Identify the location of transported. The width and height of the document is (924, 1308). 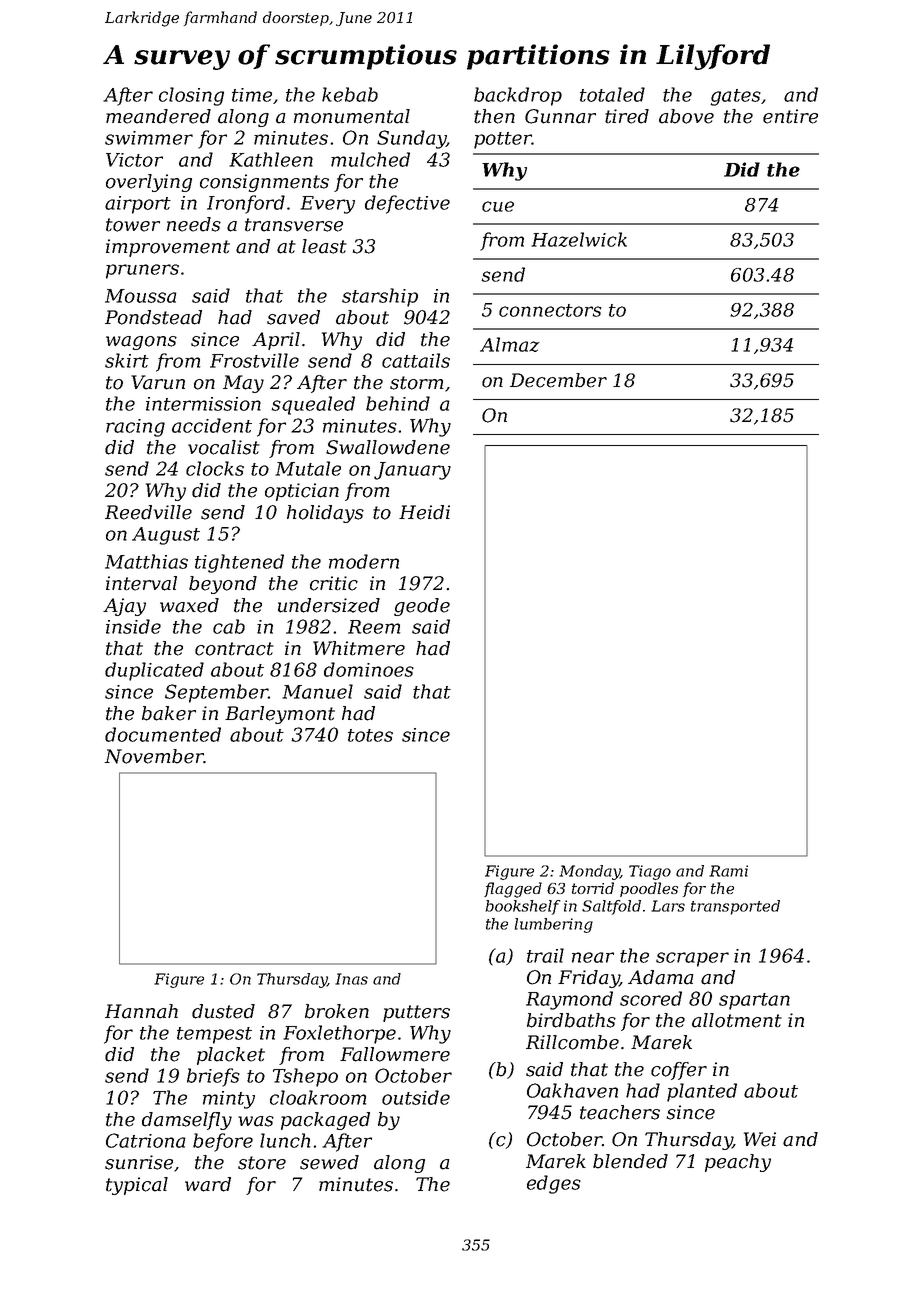
(735, 907).
